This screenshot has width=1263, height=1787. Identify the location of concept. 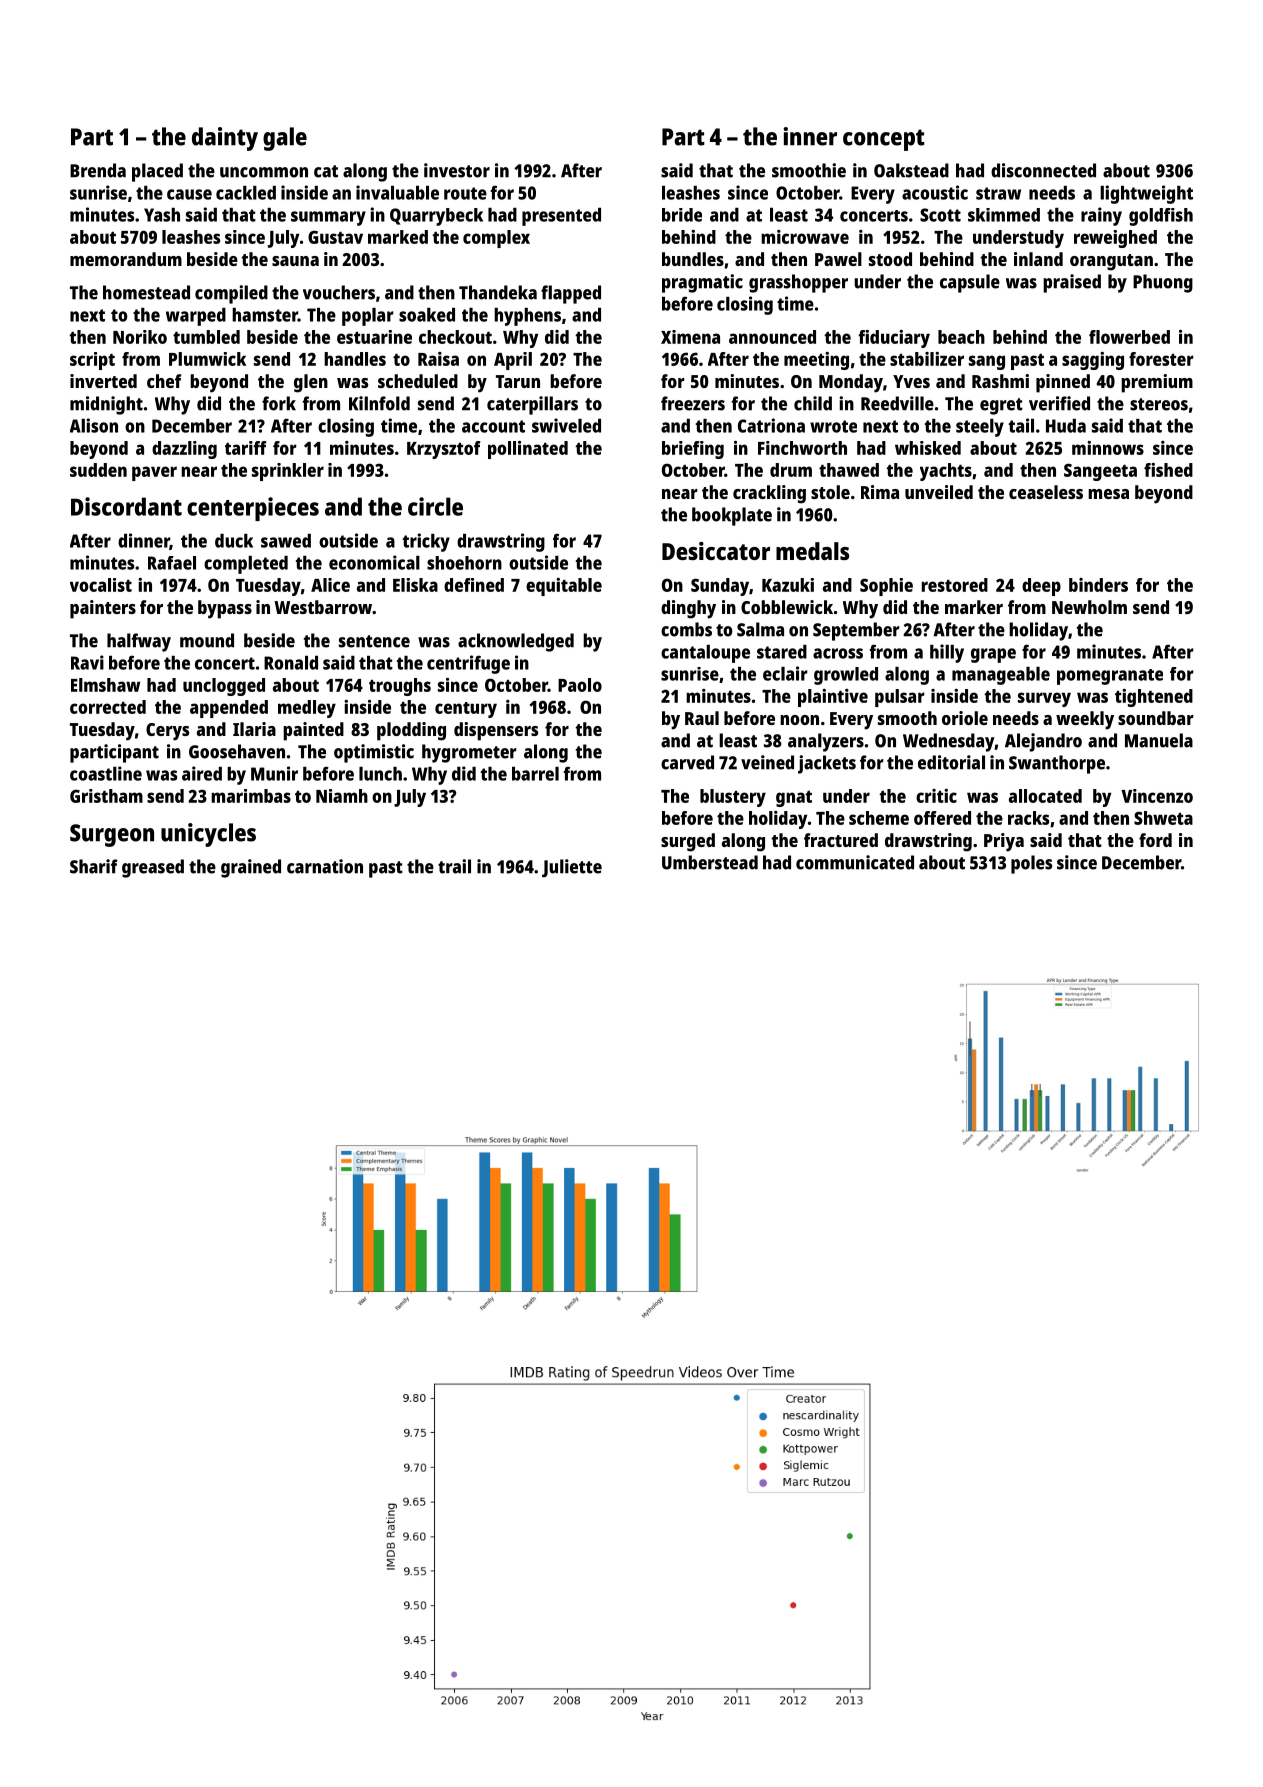
(884, 140).
